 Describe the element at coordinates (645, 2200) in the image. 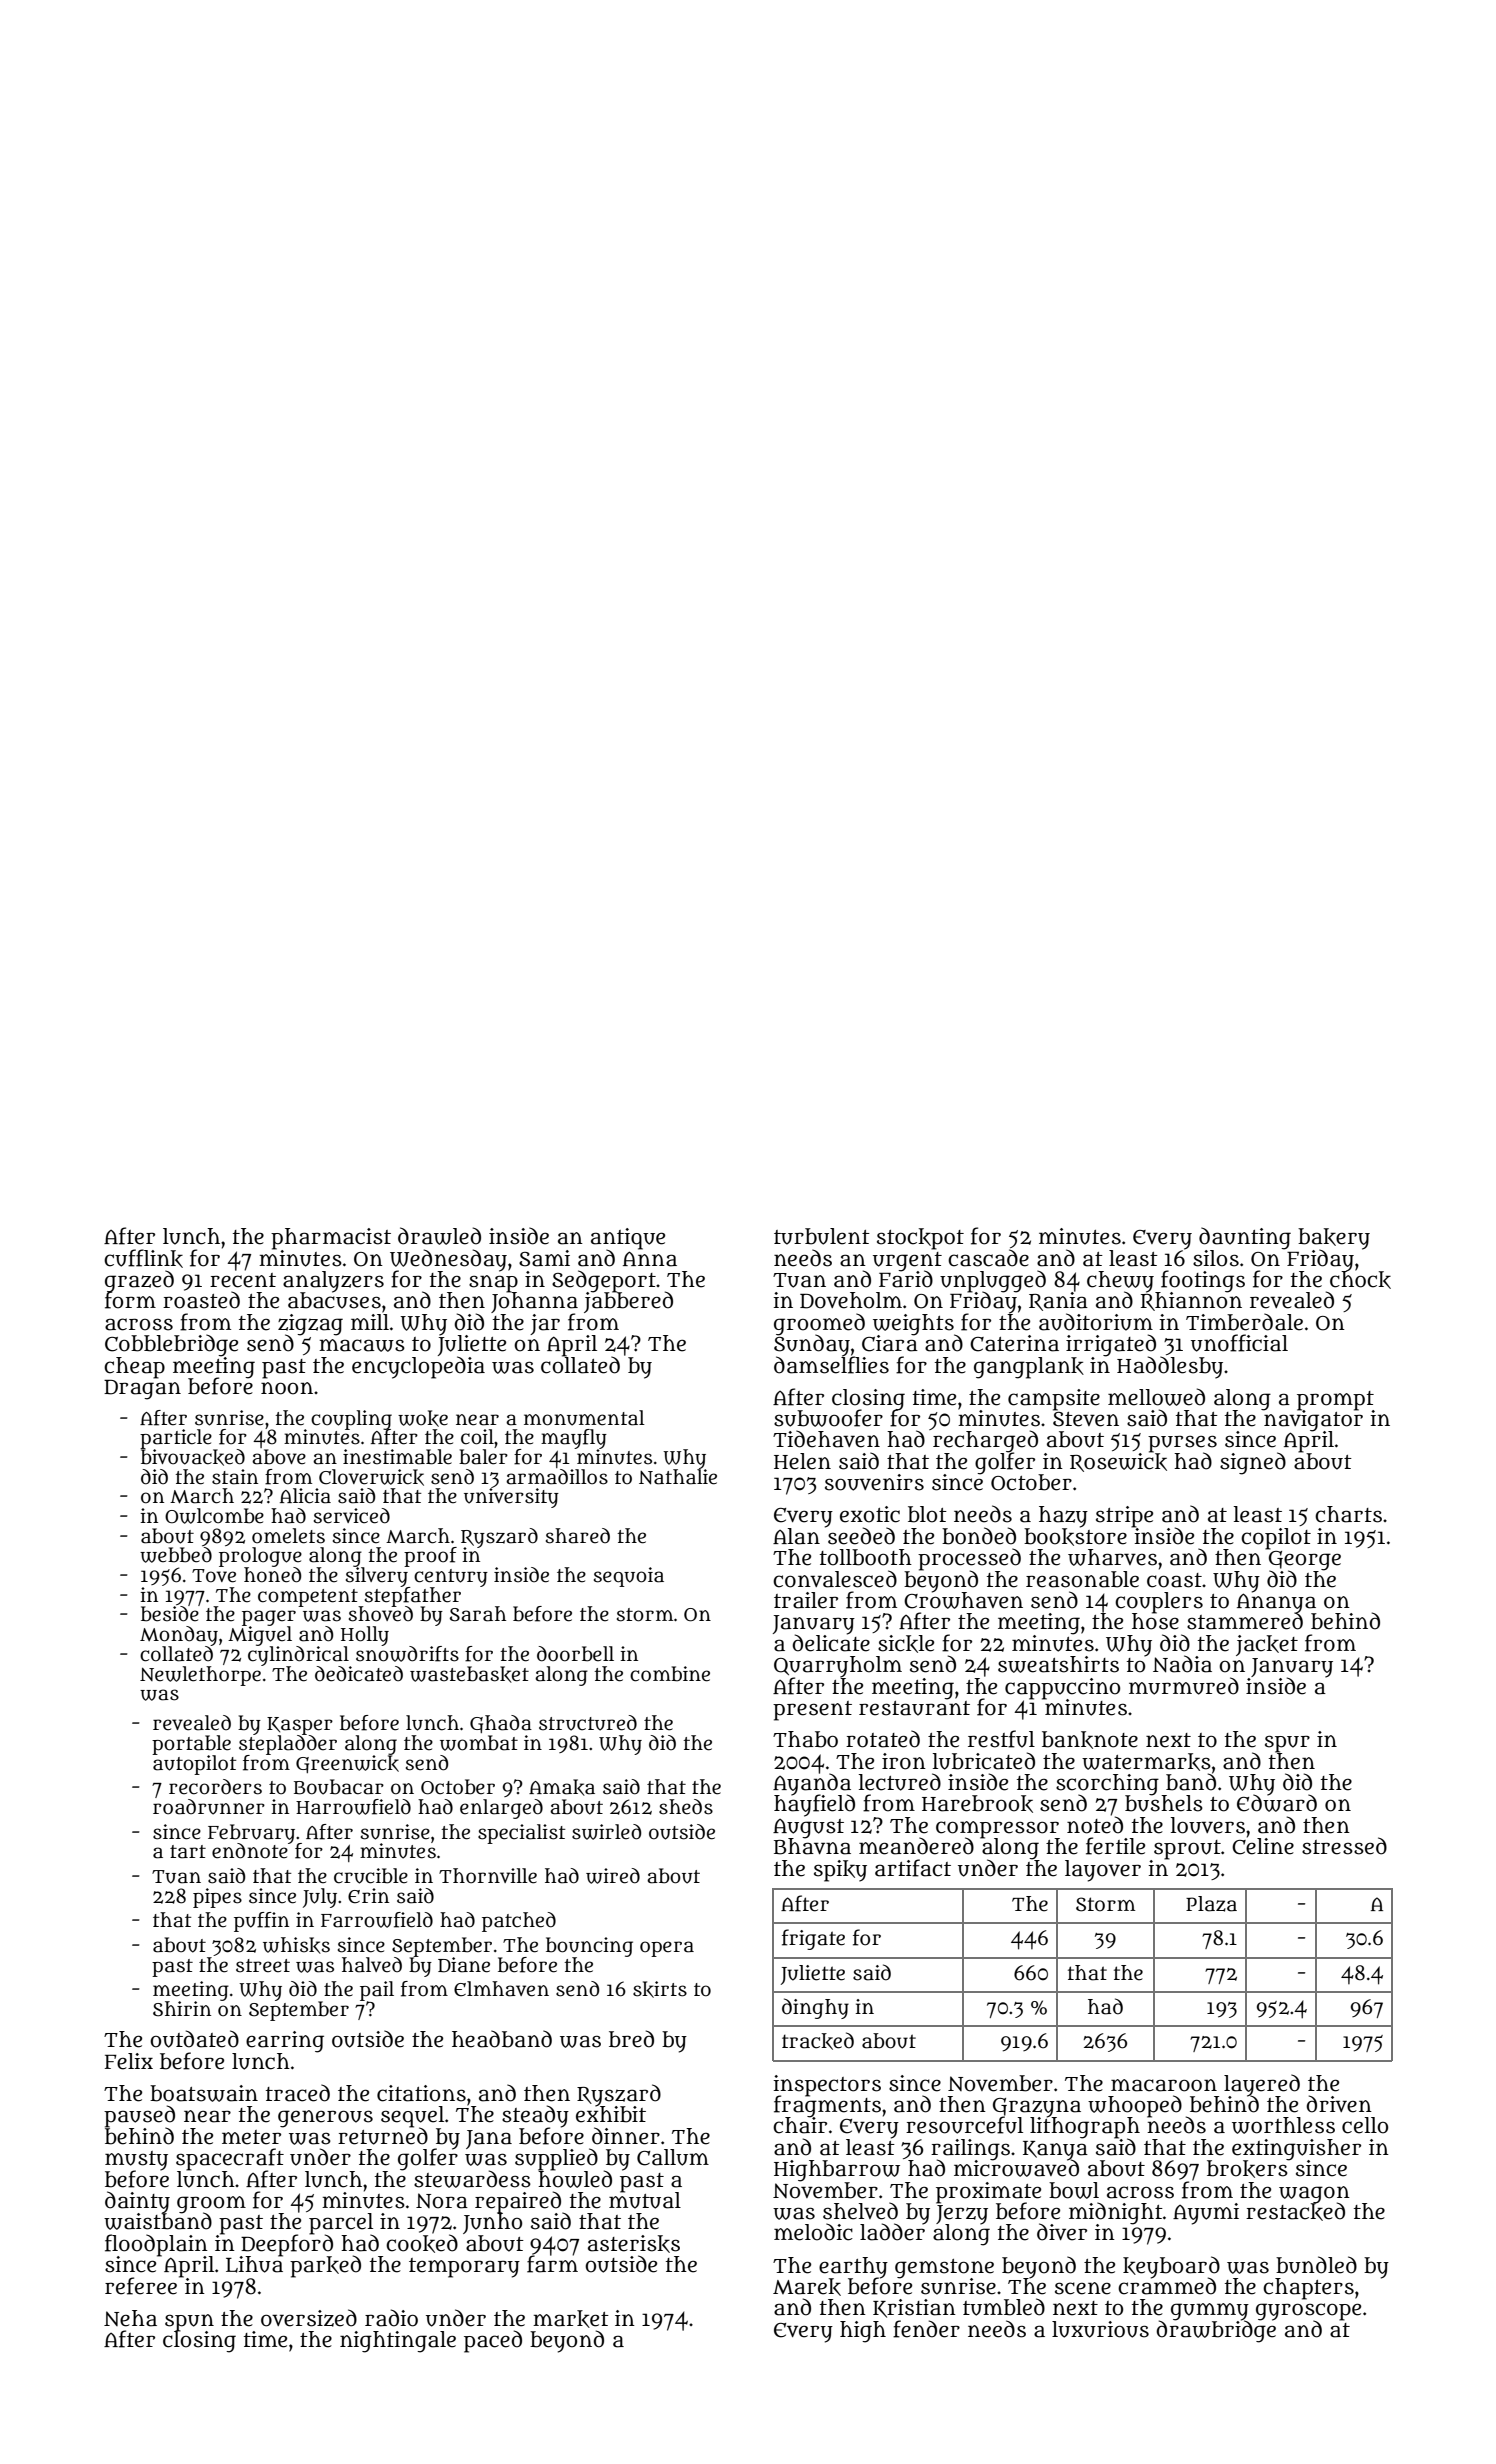

I see `mutual` at that location.
